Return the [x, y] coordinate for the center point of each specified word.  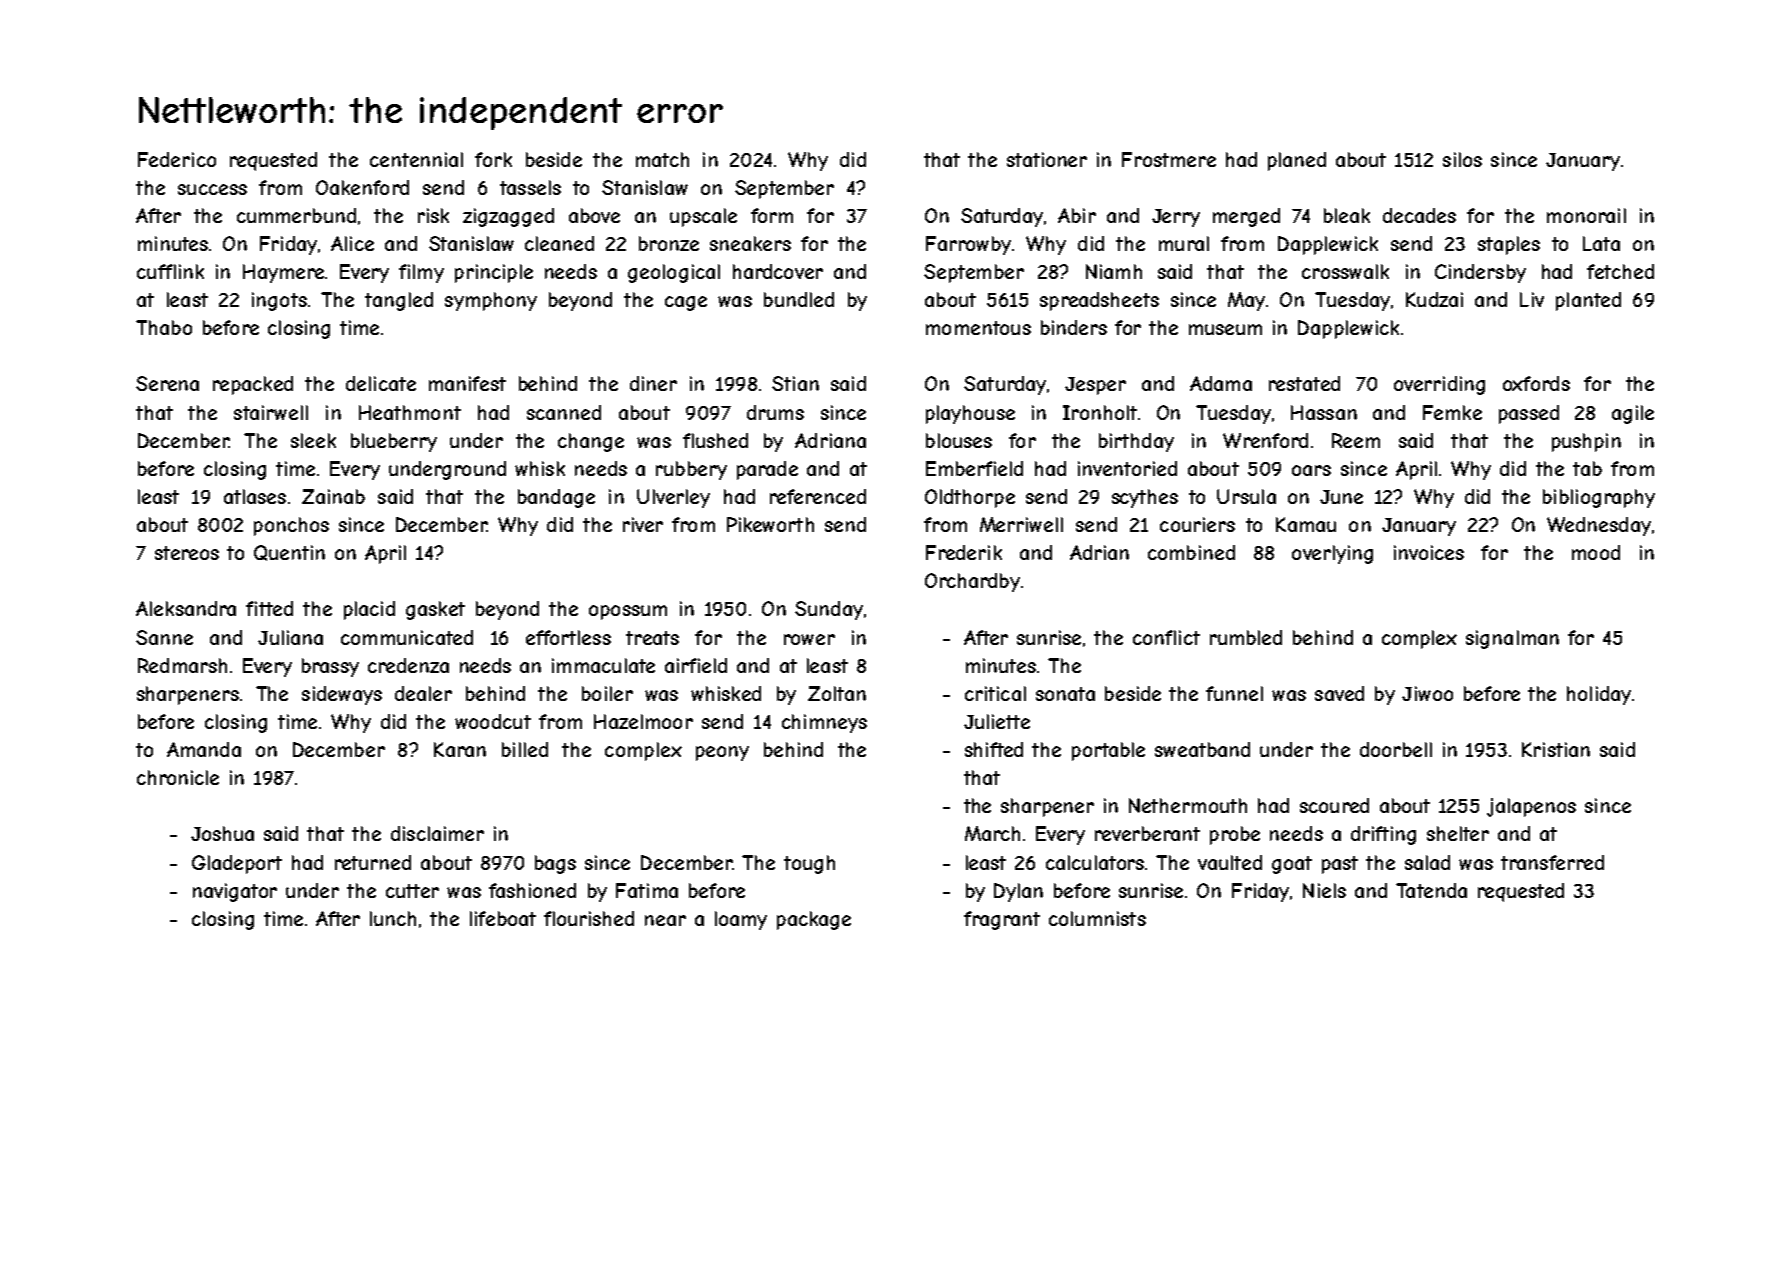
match [662, 159]
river [643, 524]
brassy [330, 667]
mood [1596, 552]
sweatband [1202, 749]
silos [1462, 159]
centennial [416, 159]
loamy [741, 920]
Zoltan [837, 693]
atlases [255, 496]
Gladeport [237, 864]
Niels [1324, 890]
